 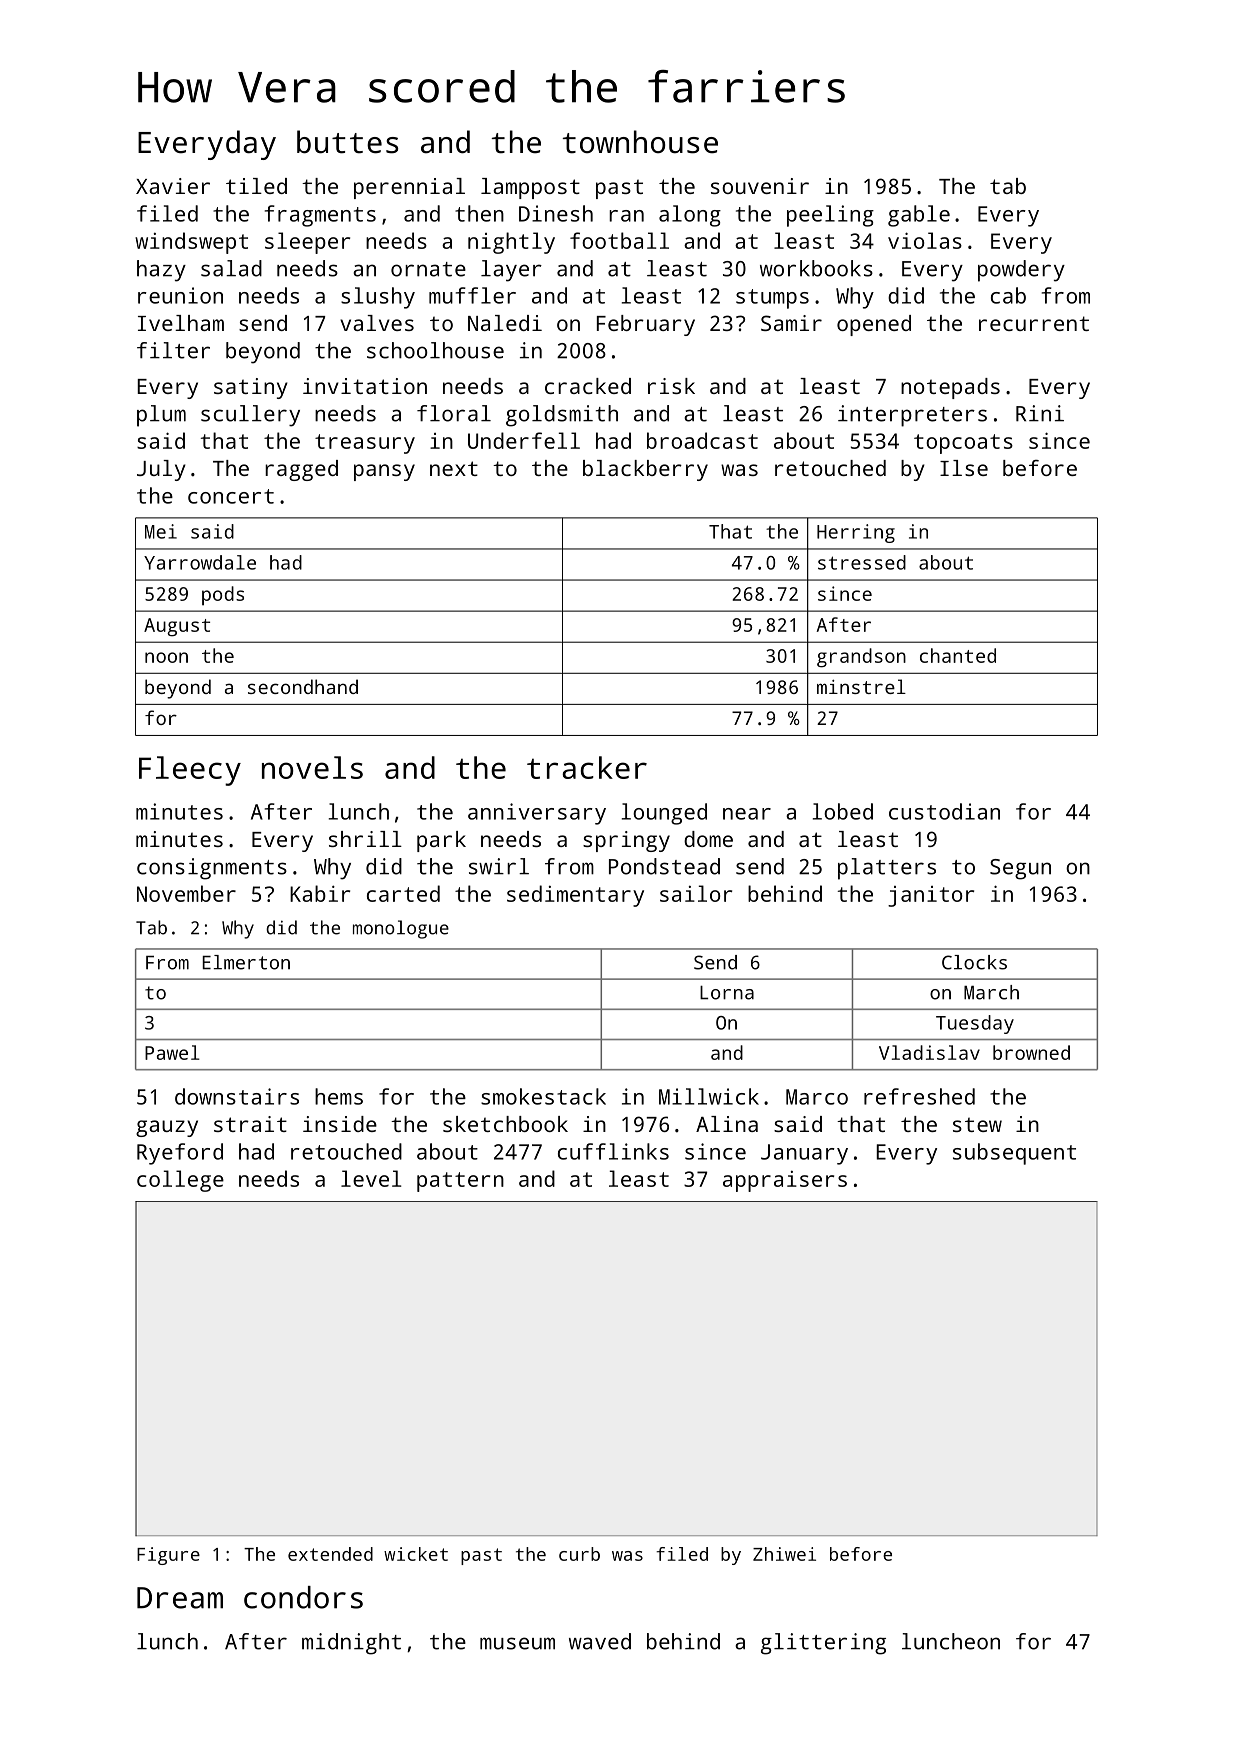 I want to click on waved, so click(x=600, y=1641).
